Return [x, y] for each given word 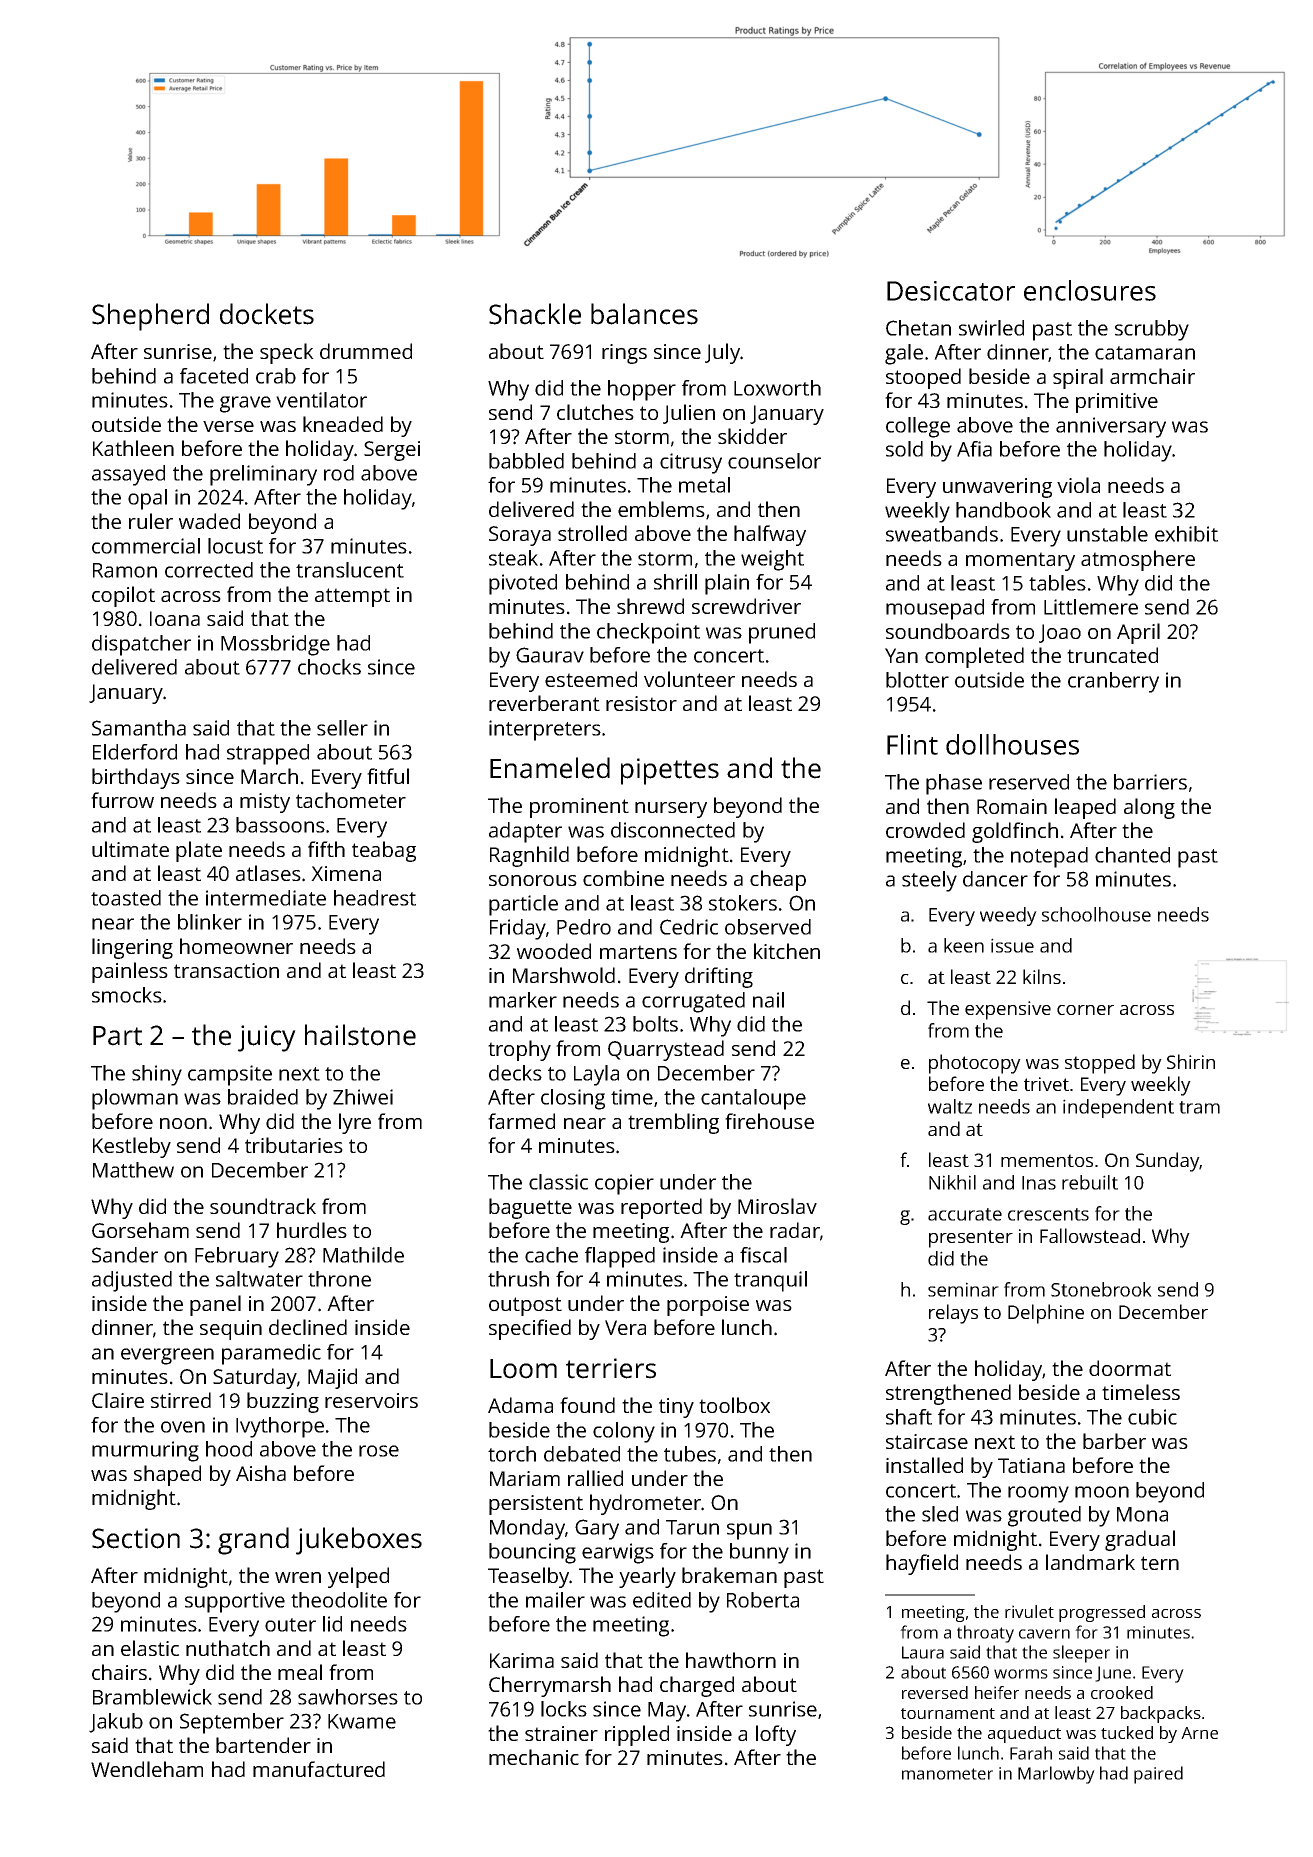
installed [924, 1465]
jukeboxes [359, 1541]
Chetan [918, 328]
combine [623, 878]
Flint [912, 744]
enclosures [1090, 290]
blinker [210, 922]
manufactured [319, 1769]
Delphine [1046, 1314]
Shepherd [150, 317]
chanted [1132, 855]
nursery [671, 810]
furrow [122, 800]
